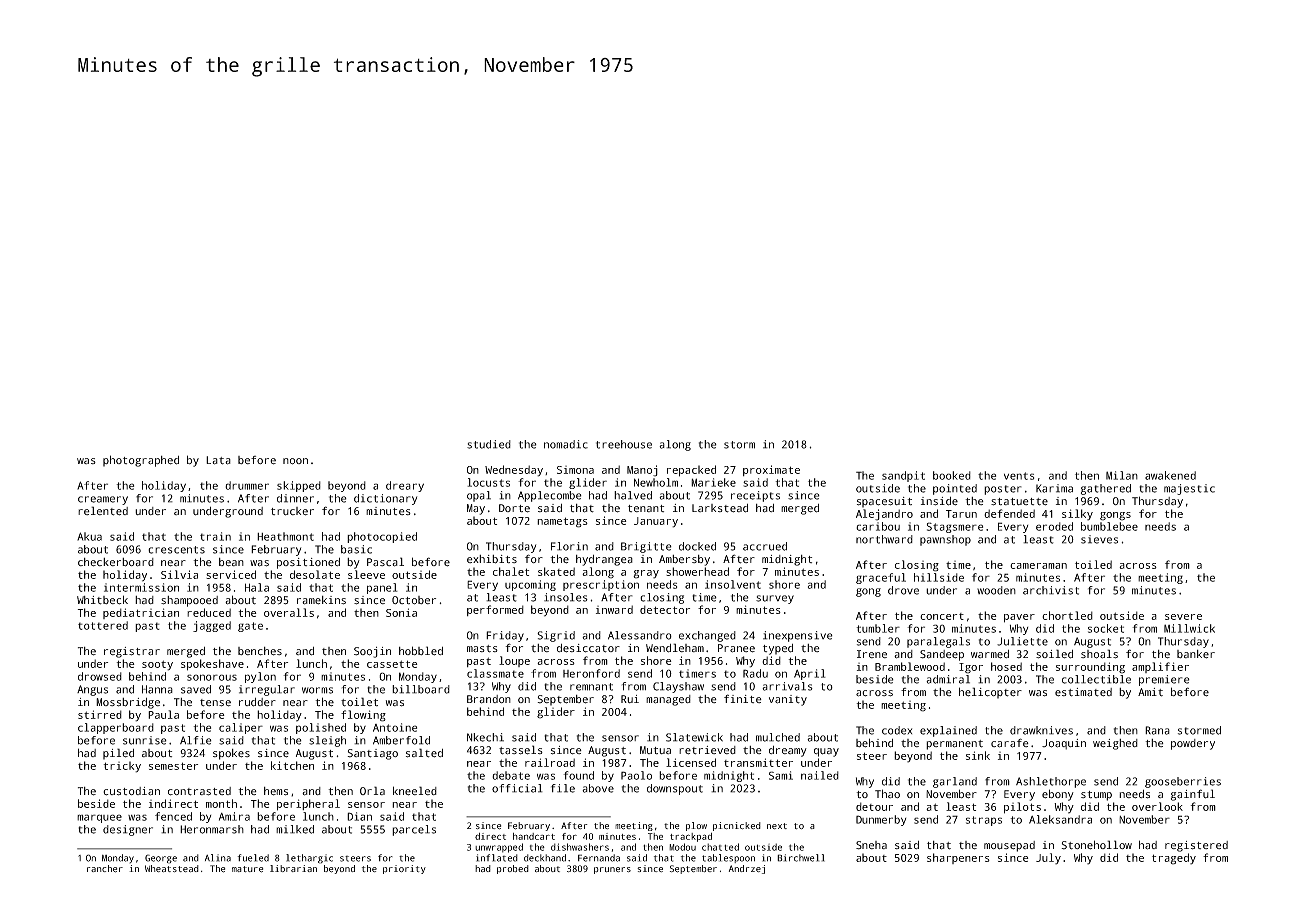 The width and height of the page is (1308, 924). What do you see at coordinates (260, 651) in the page?
I see `benches` at bounding box center [260, 651].
